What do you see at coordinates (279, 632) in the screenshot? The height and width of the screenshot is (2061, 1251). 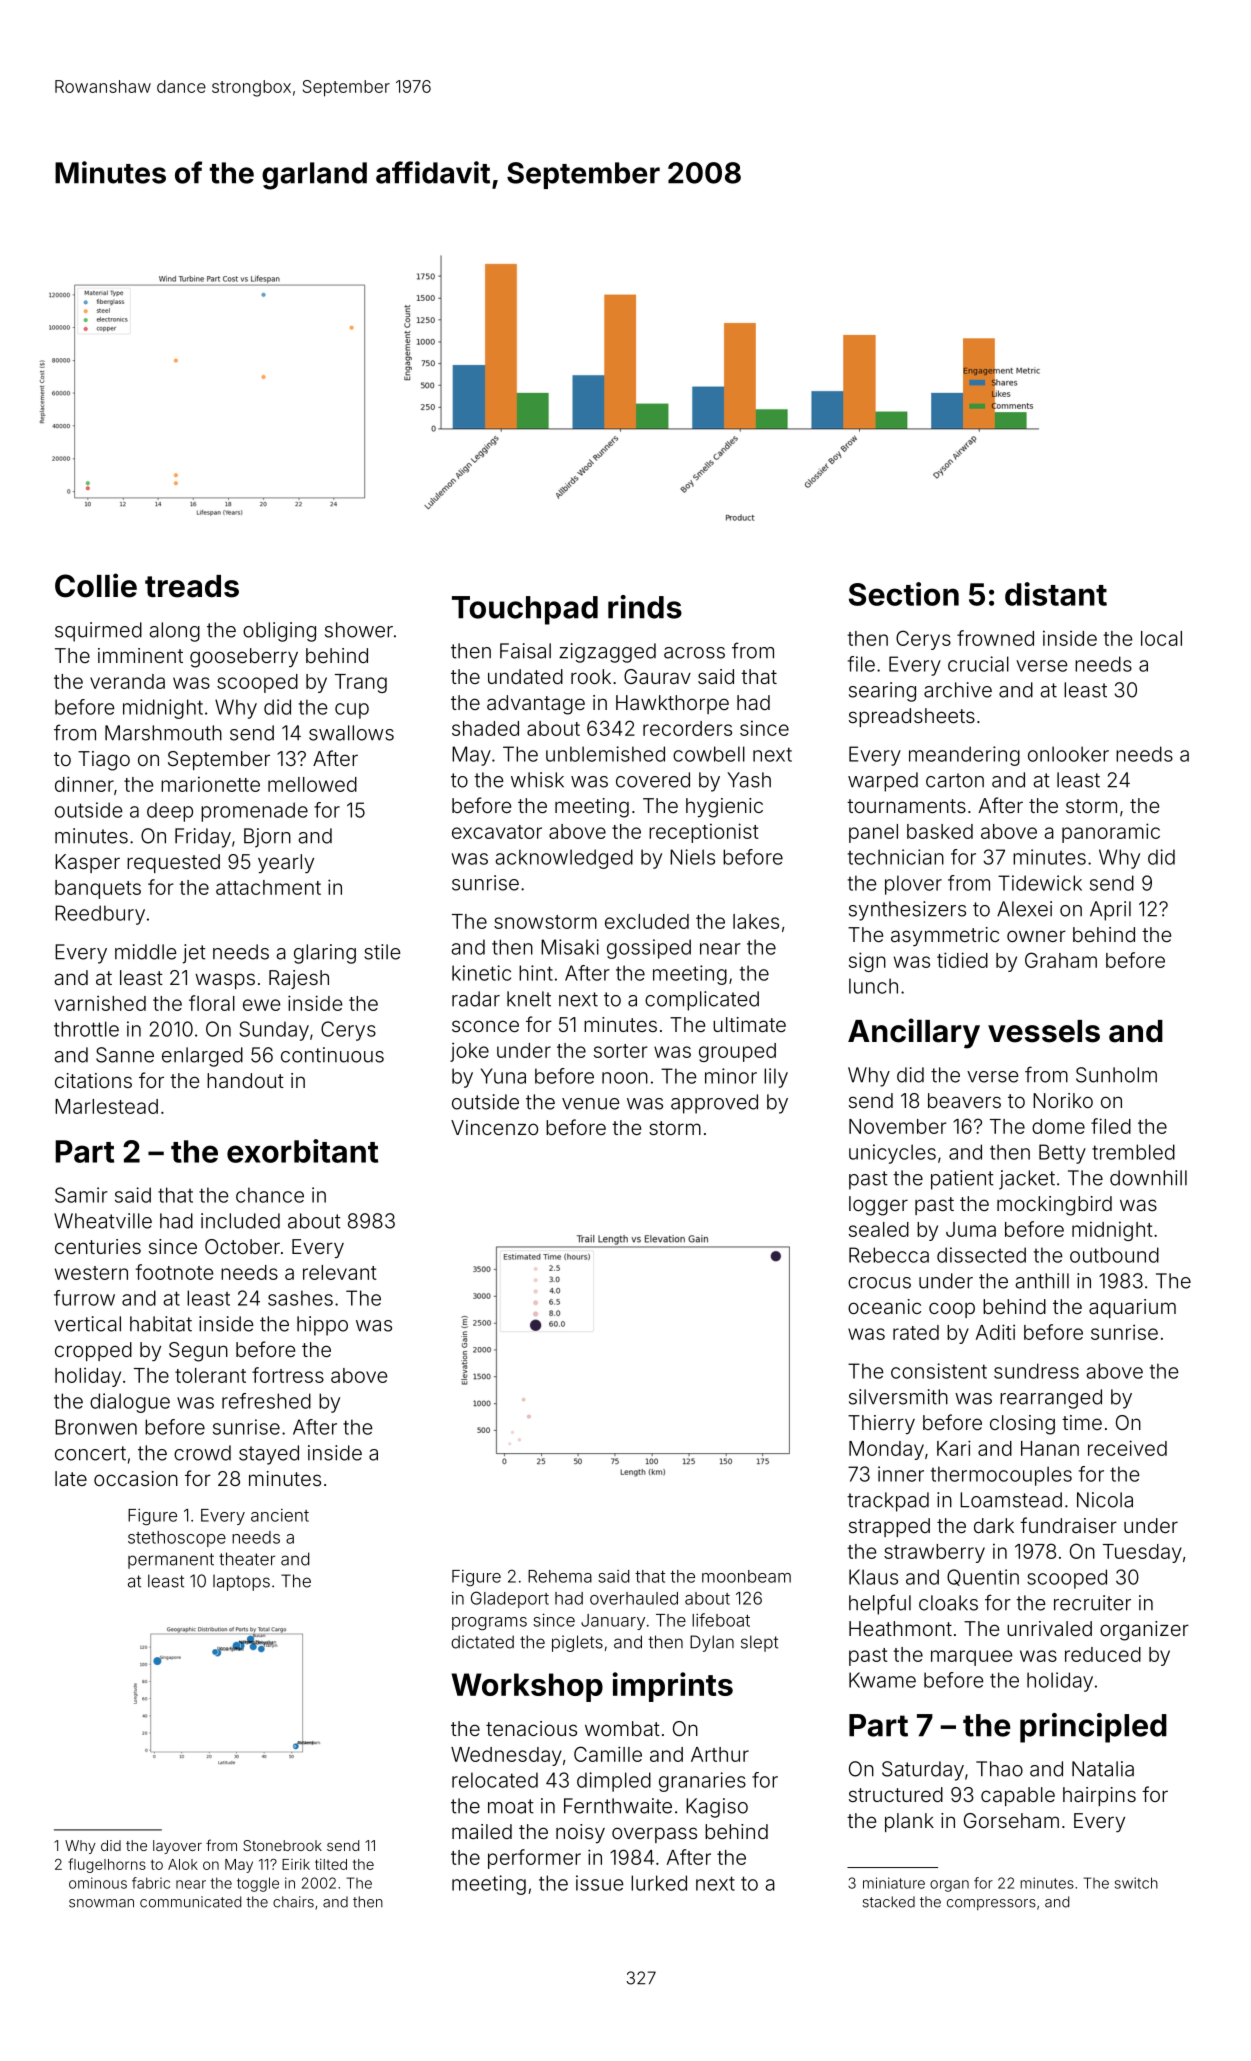 I see `obliging` at bounding box center [279, 632].
